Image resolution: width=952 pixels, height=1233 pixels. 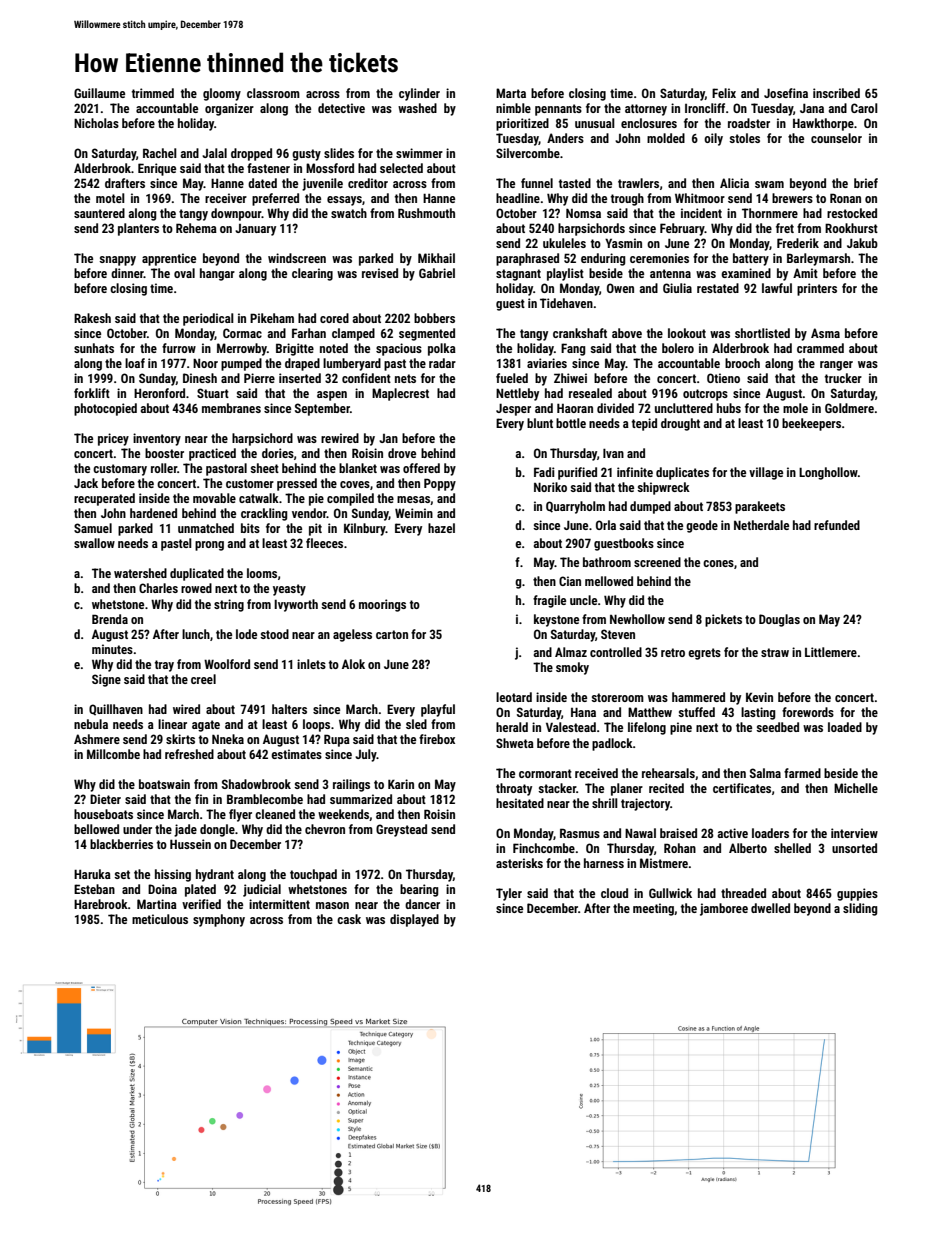 What do you see at coordinates (682, 473) in the image?
I see `duplicates` at bounding box center [682, 473].
